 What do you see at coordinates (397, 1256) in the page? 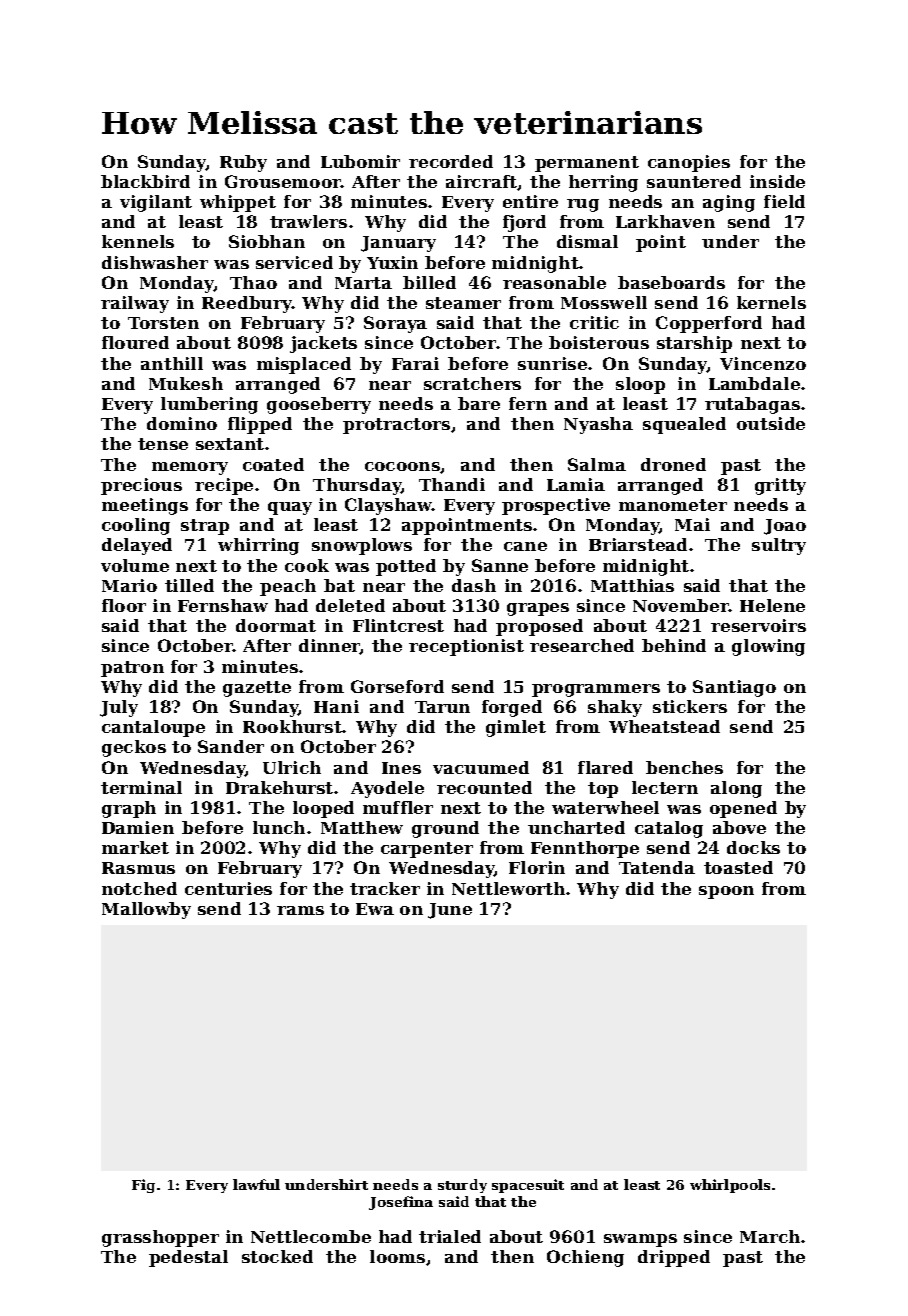
I see `looms` at bounding box center [397, 1256].
